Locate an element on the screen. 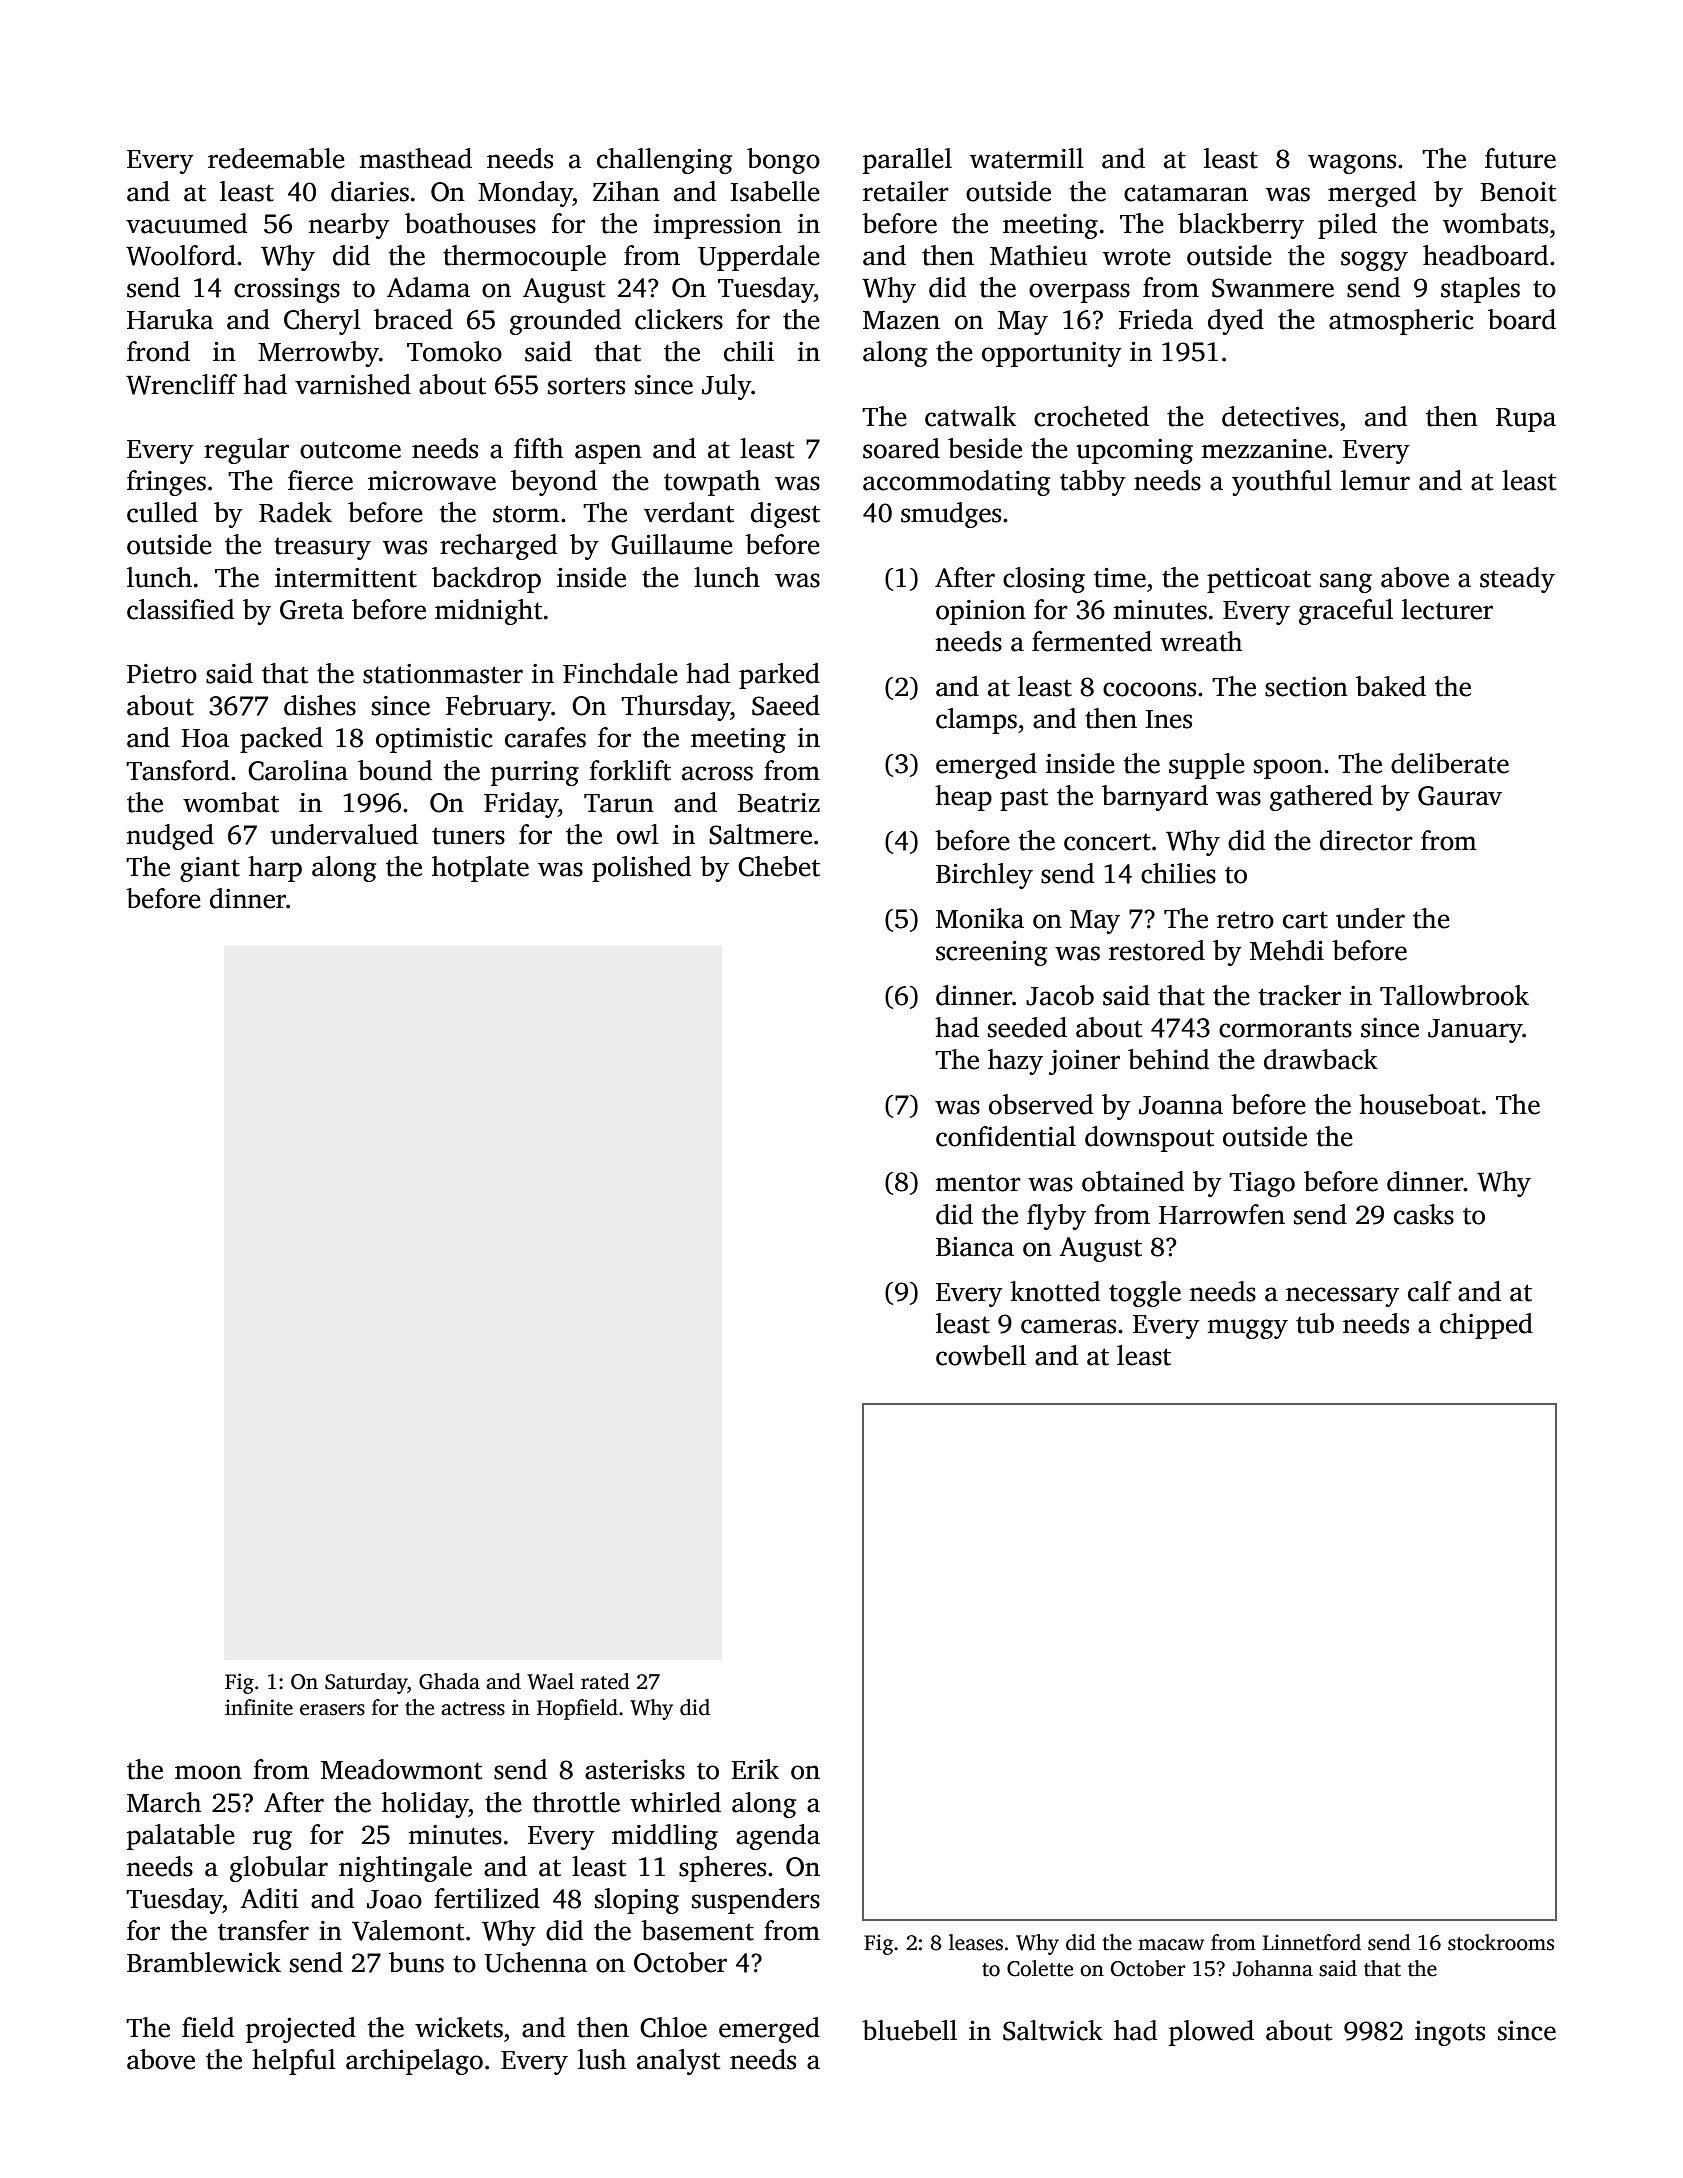 The image size is (1683, 2178). ingots is located at coordinates (1450, 2033).
